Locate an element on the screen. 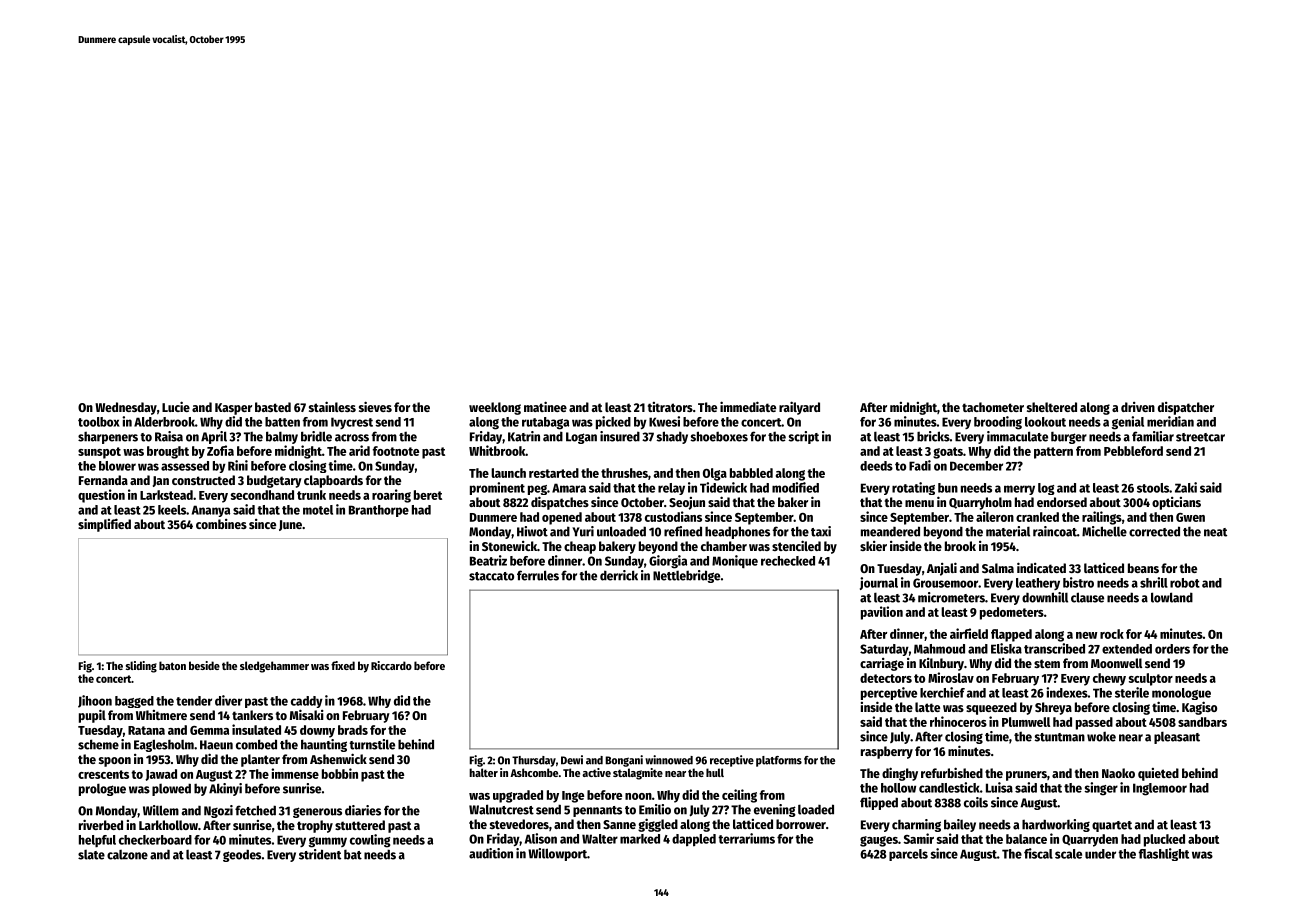 This screenshot has width=1308, height=924. Rini is located at coordinates (238, 465).
